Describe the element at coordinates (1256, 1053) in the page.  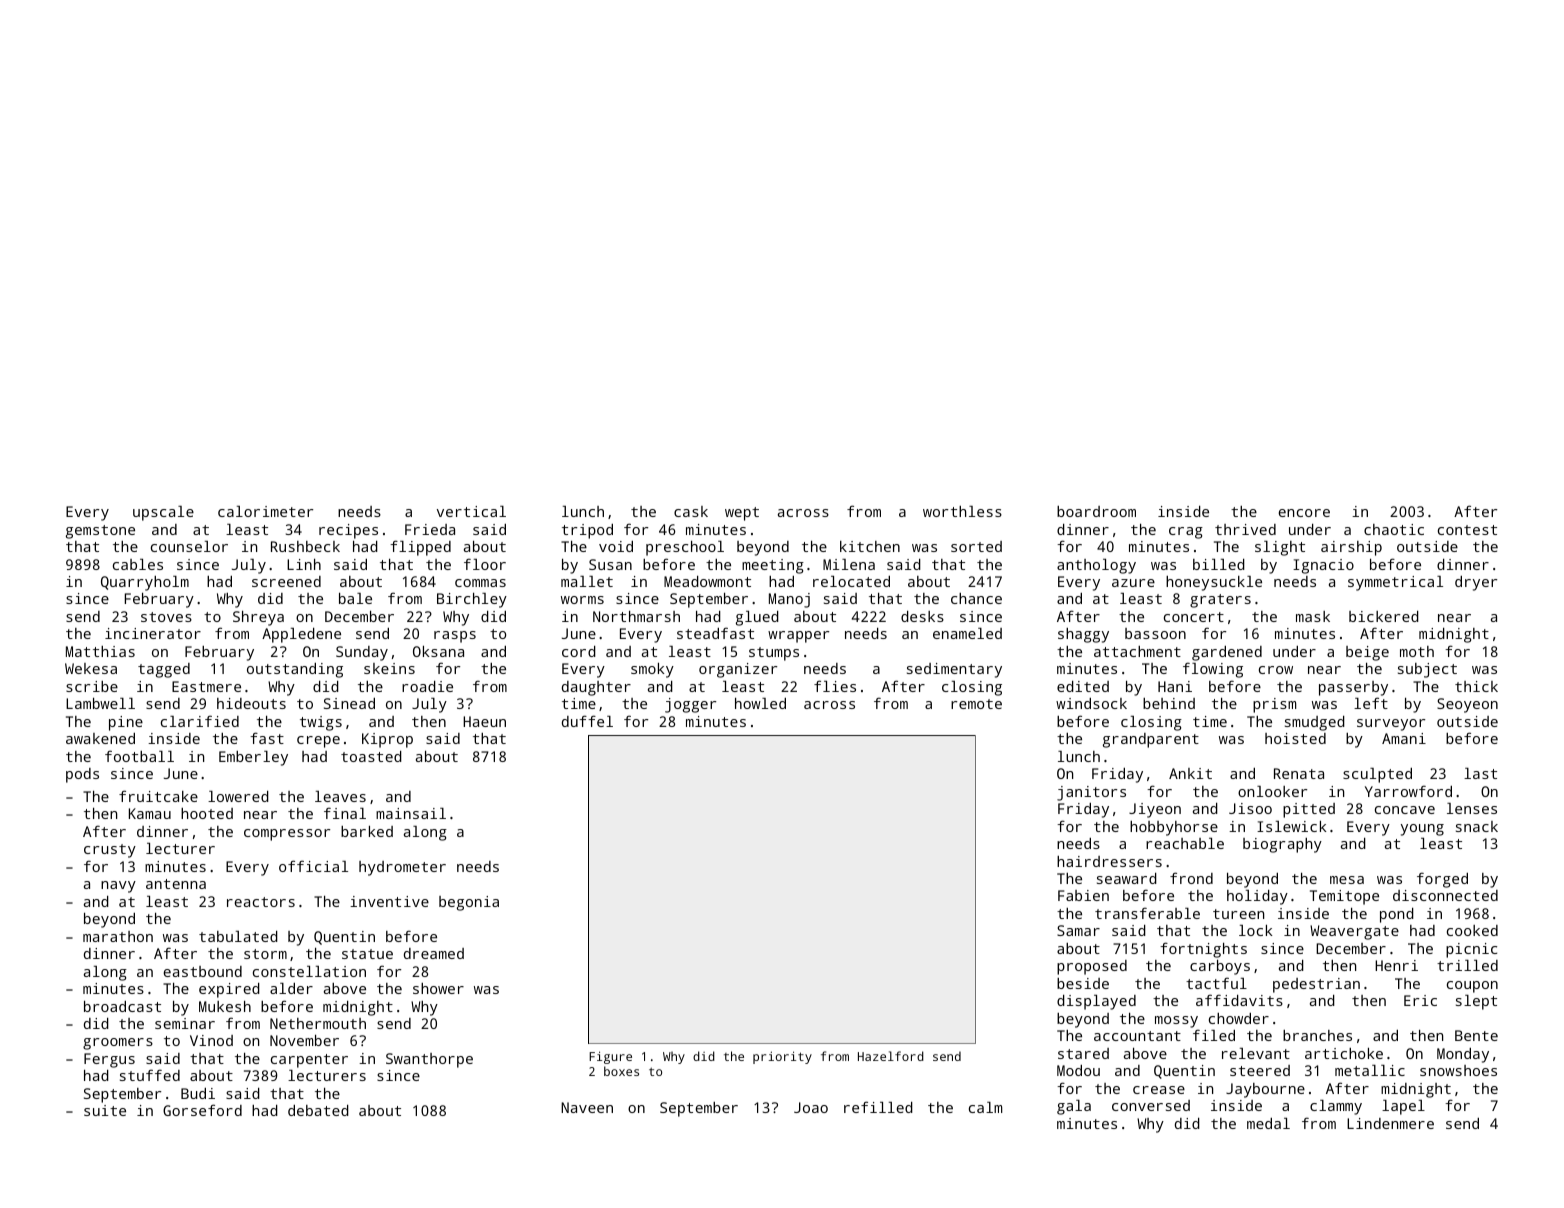
I see `relevant` at that location.
